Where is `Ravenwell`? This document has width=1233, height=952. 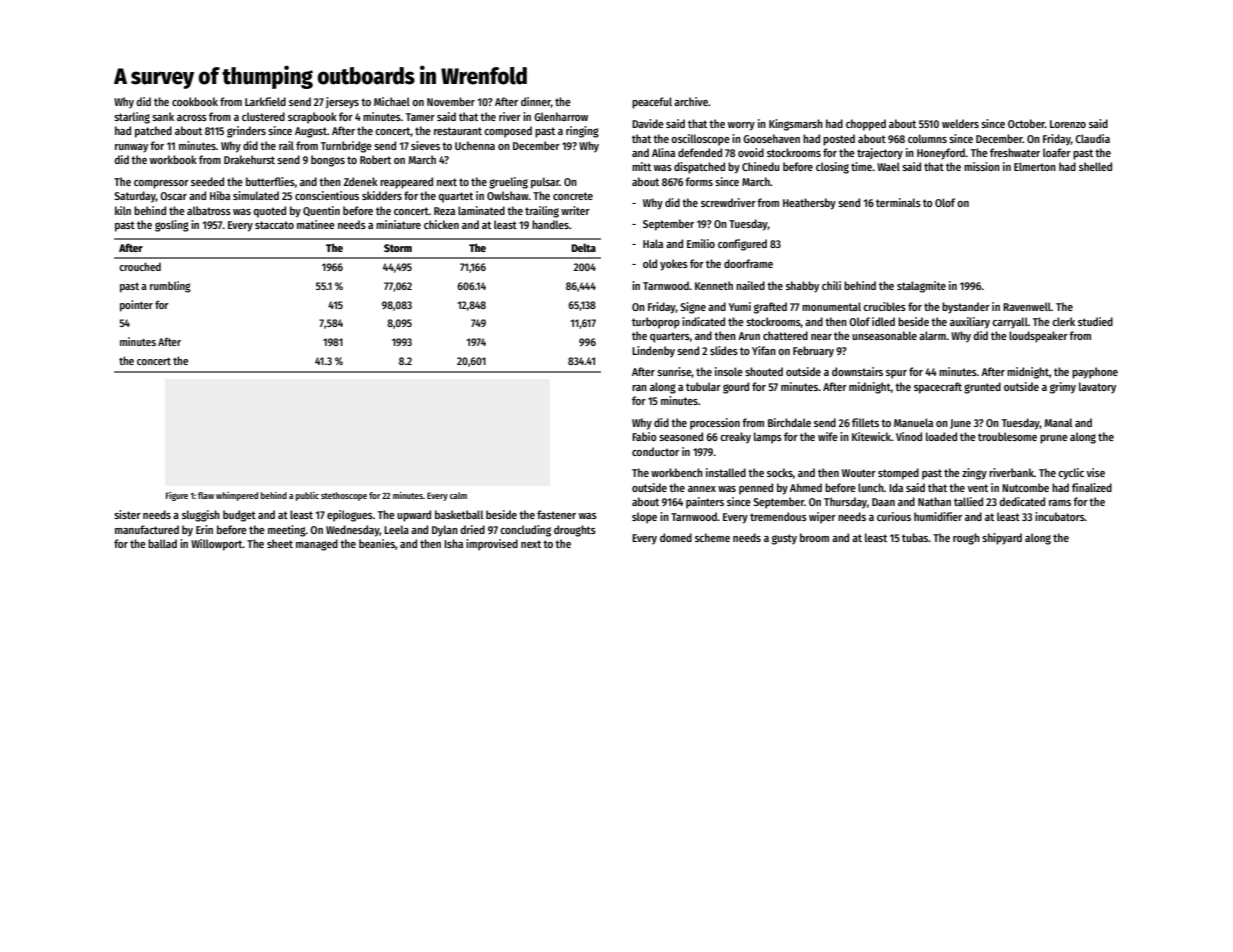 Ravenwell is located at coordinates (1027, 306).
